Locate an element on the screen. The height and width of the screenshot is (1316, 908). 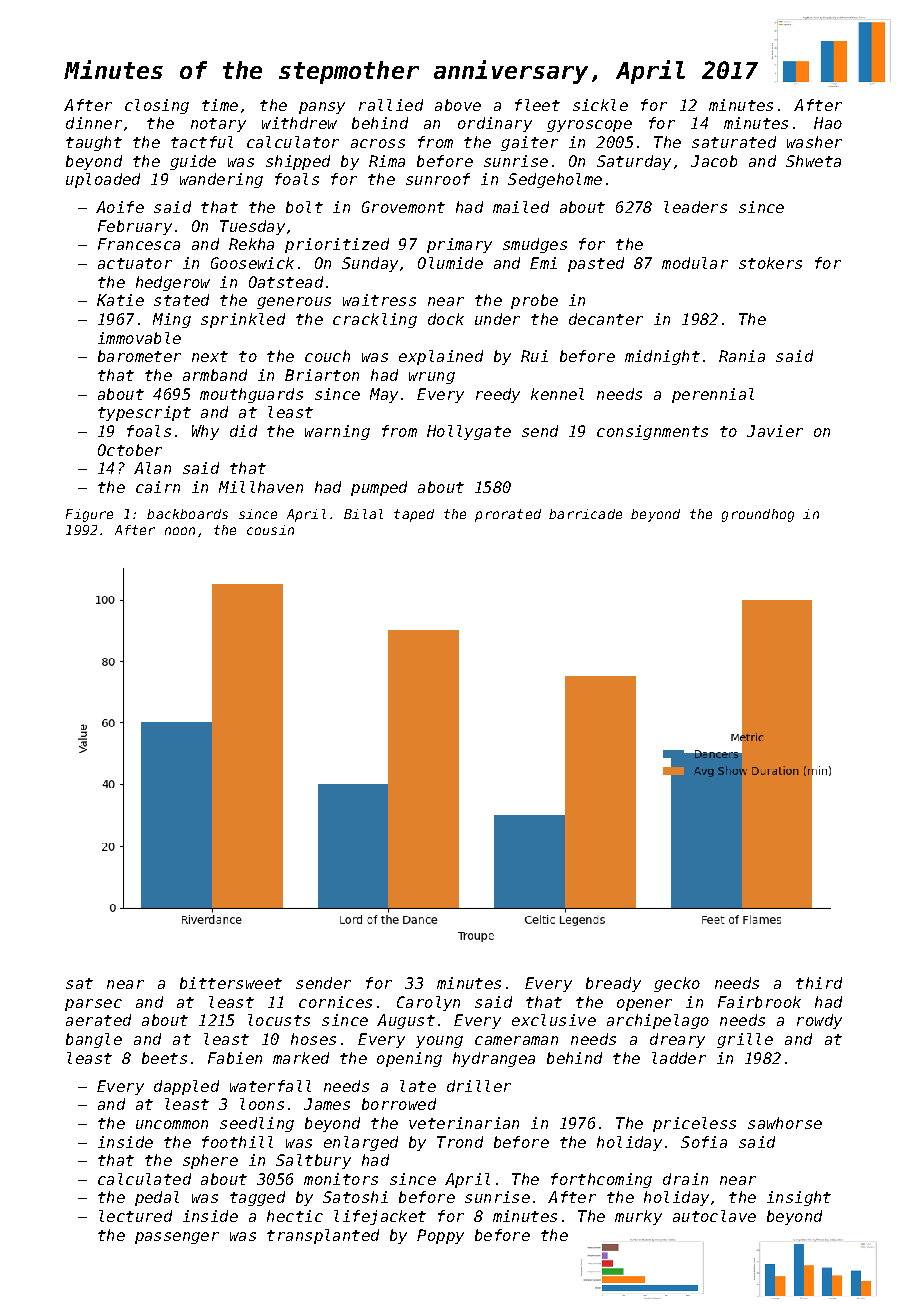
autoclave is located at coordinates (714, 1216).
